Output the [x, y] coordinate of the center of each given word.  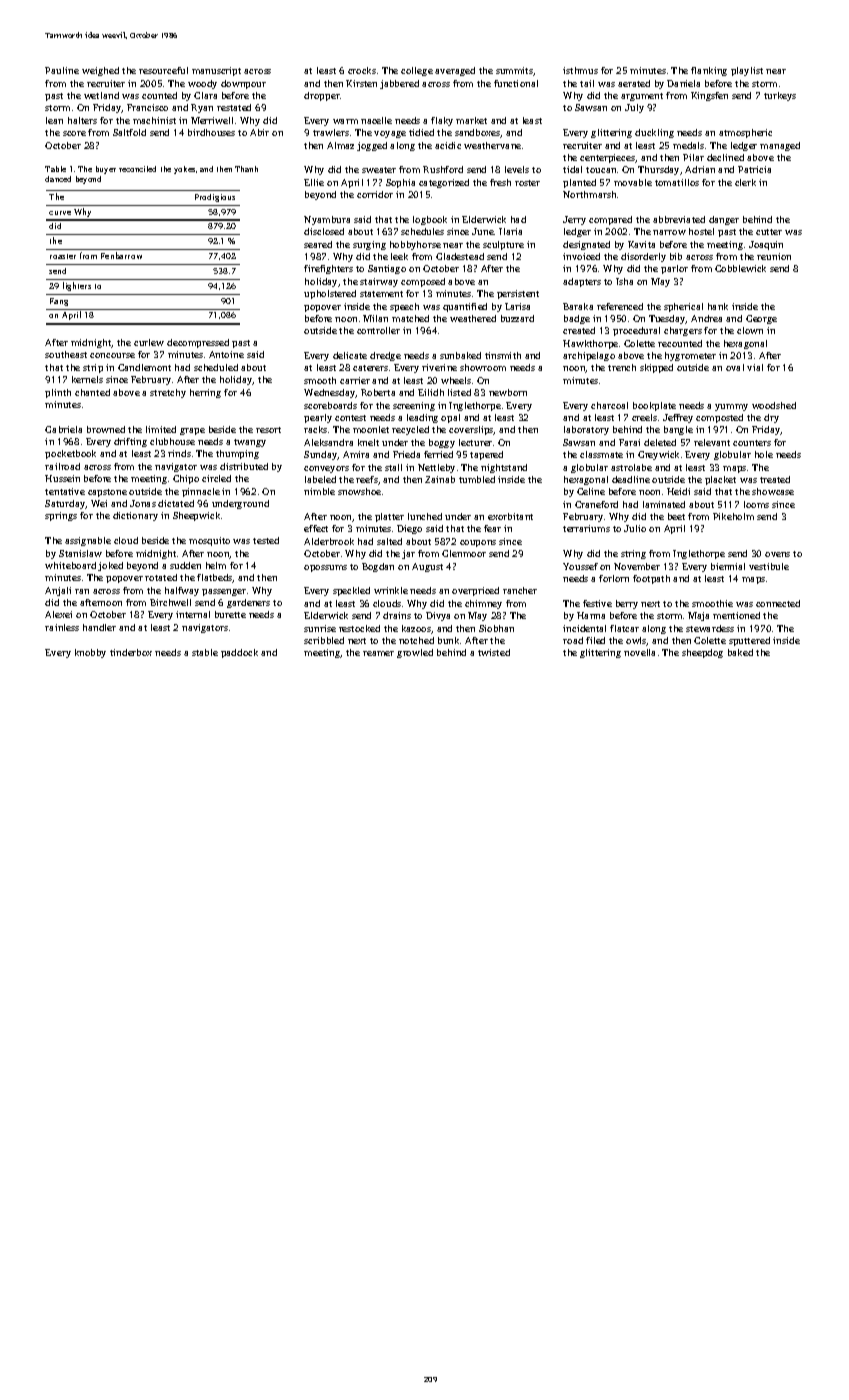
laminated [664, 504]
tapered [486, 455]
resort [268, 430]
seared [318, 244]
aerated [634, 83]
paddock [239, 653]
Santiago [387, 269]
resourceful [163, 70]
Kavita [641, 244]
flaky [442, 121]
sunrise [320, 628]
